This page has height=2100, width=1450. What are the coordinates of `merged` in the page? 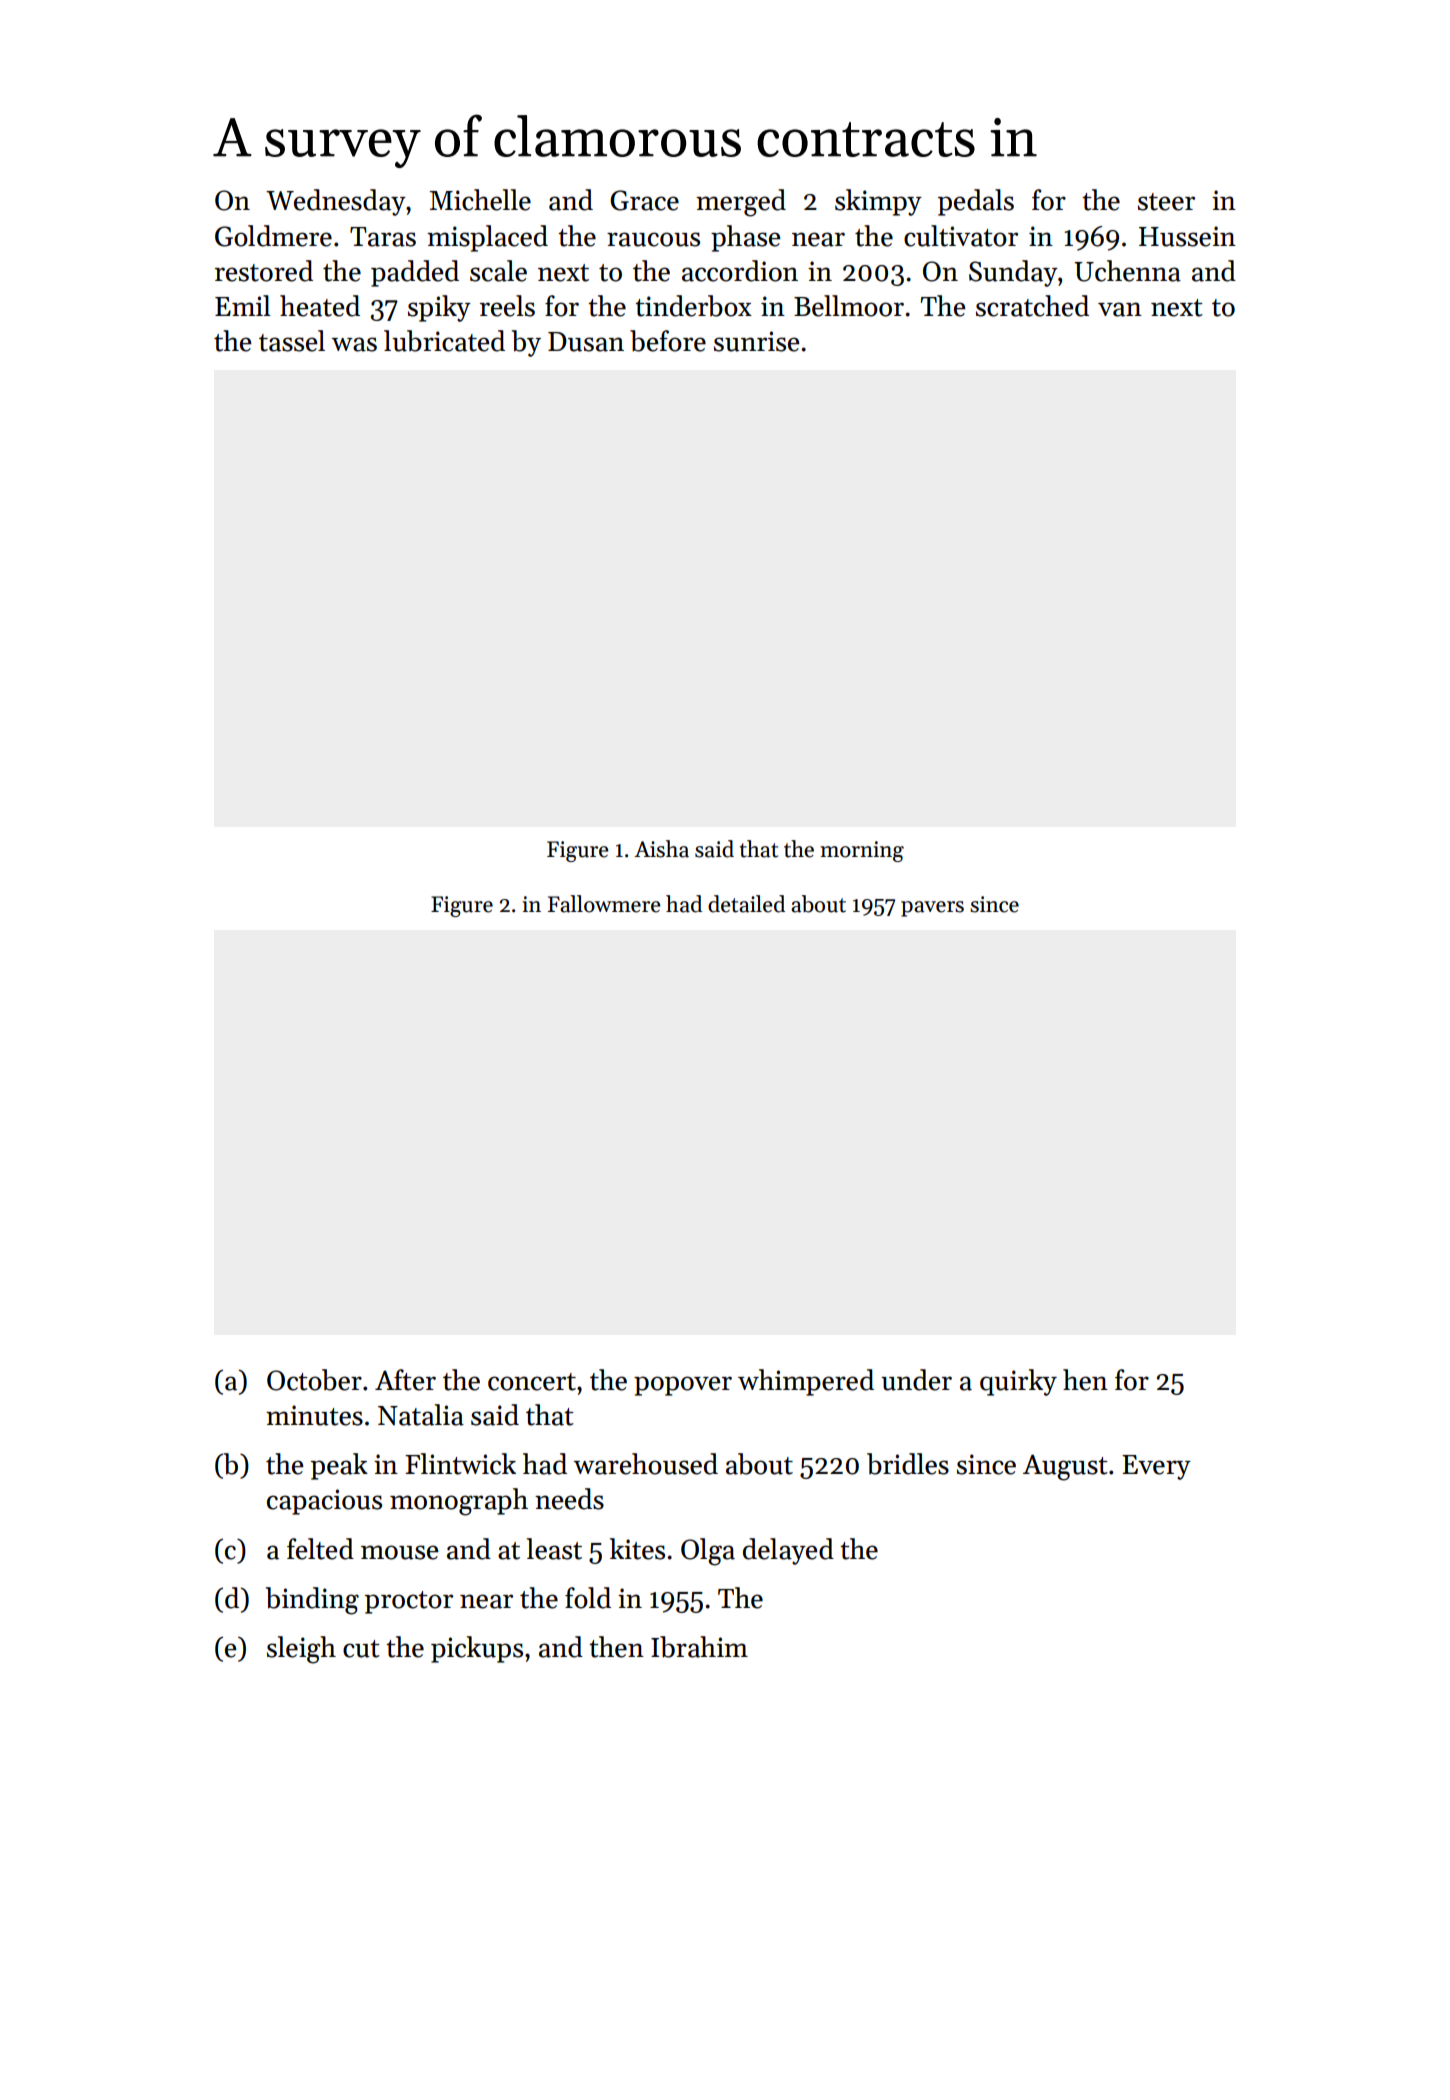 It's located at (741, 203).
